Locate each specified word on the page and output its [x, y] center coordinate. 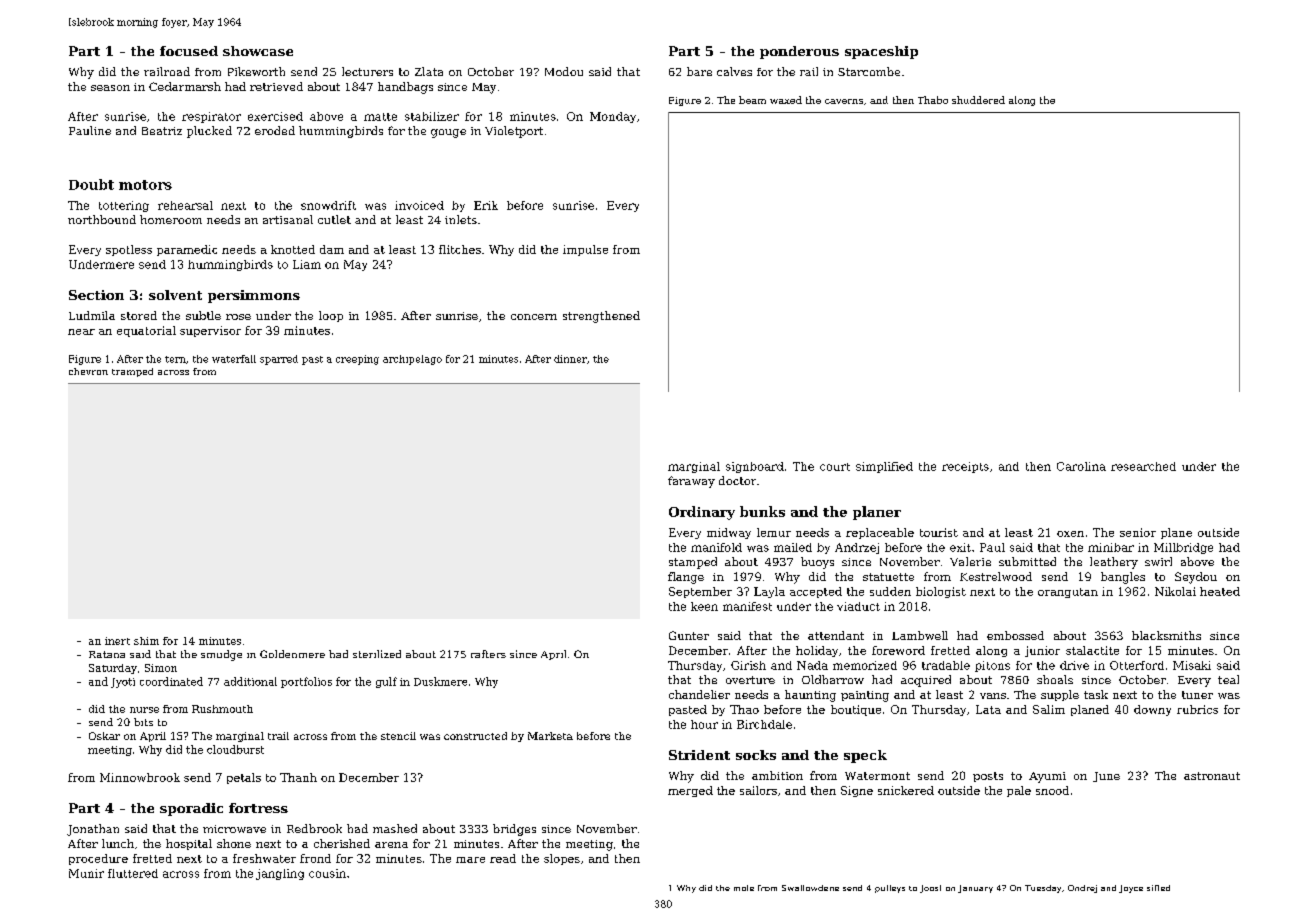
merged [690, 791]
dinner [570, 359]
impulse [585, 250]
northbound [102, 219]
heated [1220, 591]
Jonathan [93, 830]
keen [704, 606]
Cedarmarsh [185, 86]
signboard [755, 467]
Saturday [113, 669]
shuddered [978, 100]
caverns [844, 101]
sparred [279, 360]
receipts [965, 467]
